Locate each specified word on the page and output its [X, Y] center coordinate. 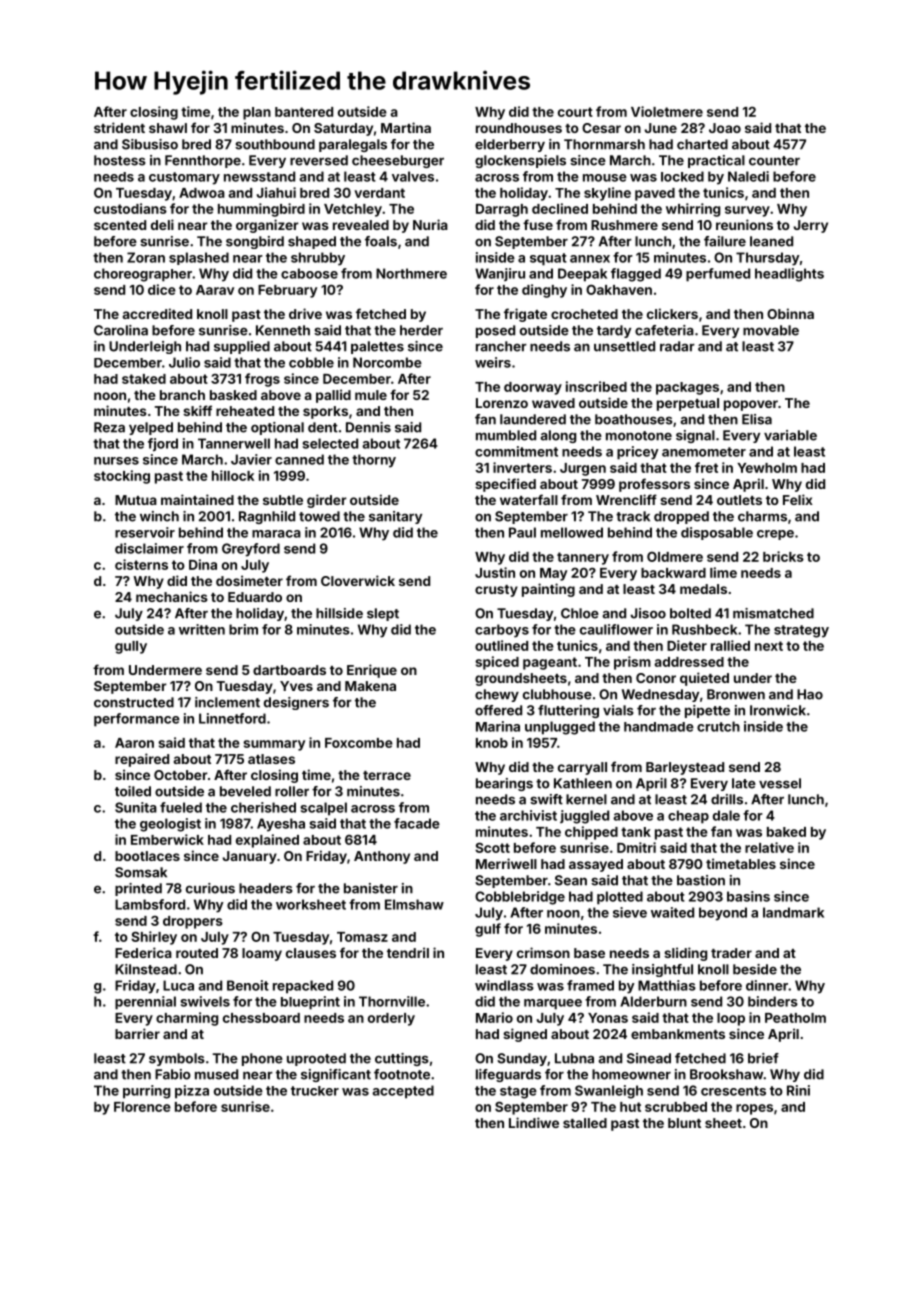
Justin [495, 572]
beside [755, 969]
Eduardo [255, 597]
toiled [133, 791]
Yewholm [767, 468]
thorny [374, 461]
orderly [391, 1019]
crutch [718, 726]
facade [417, 823]
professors [654, 485]
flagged [636, 275]
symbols [177, 1059]
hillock [233, 475]
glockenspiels [520, 161]
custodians [130, 208]
